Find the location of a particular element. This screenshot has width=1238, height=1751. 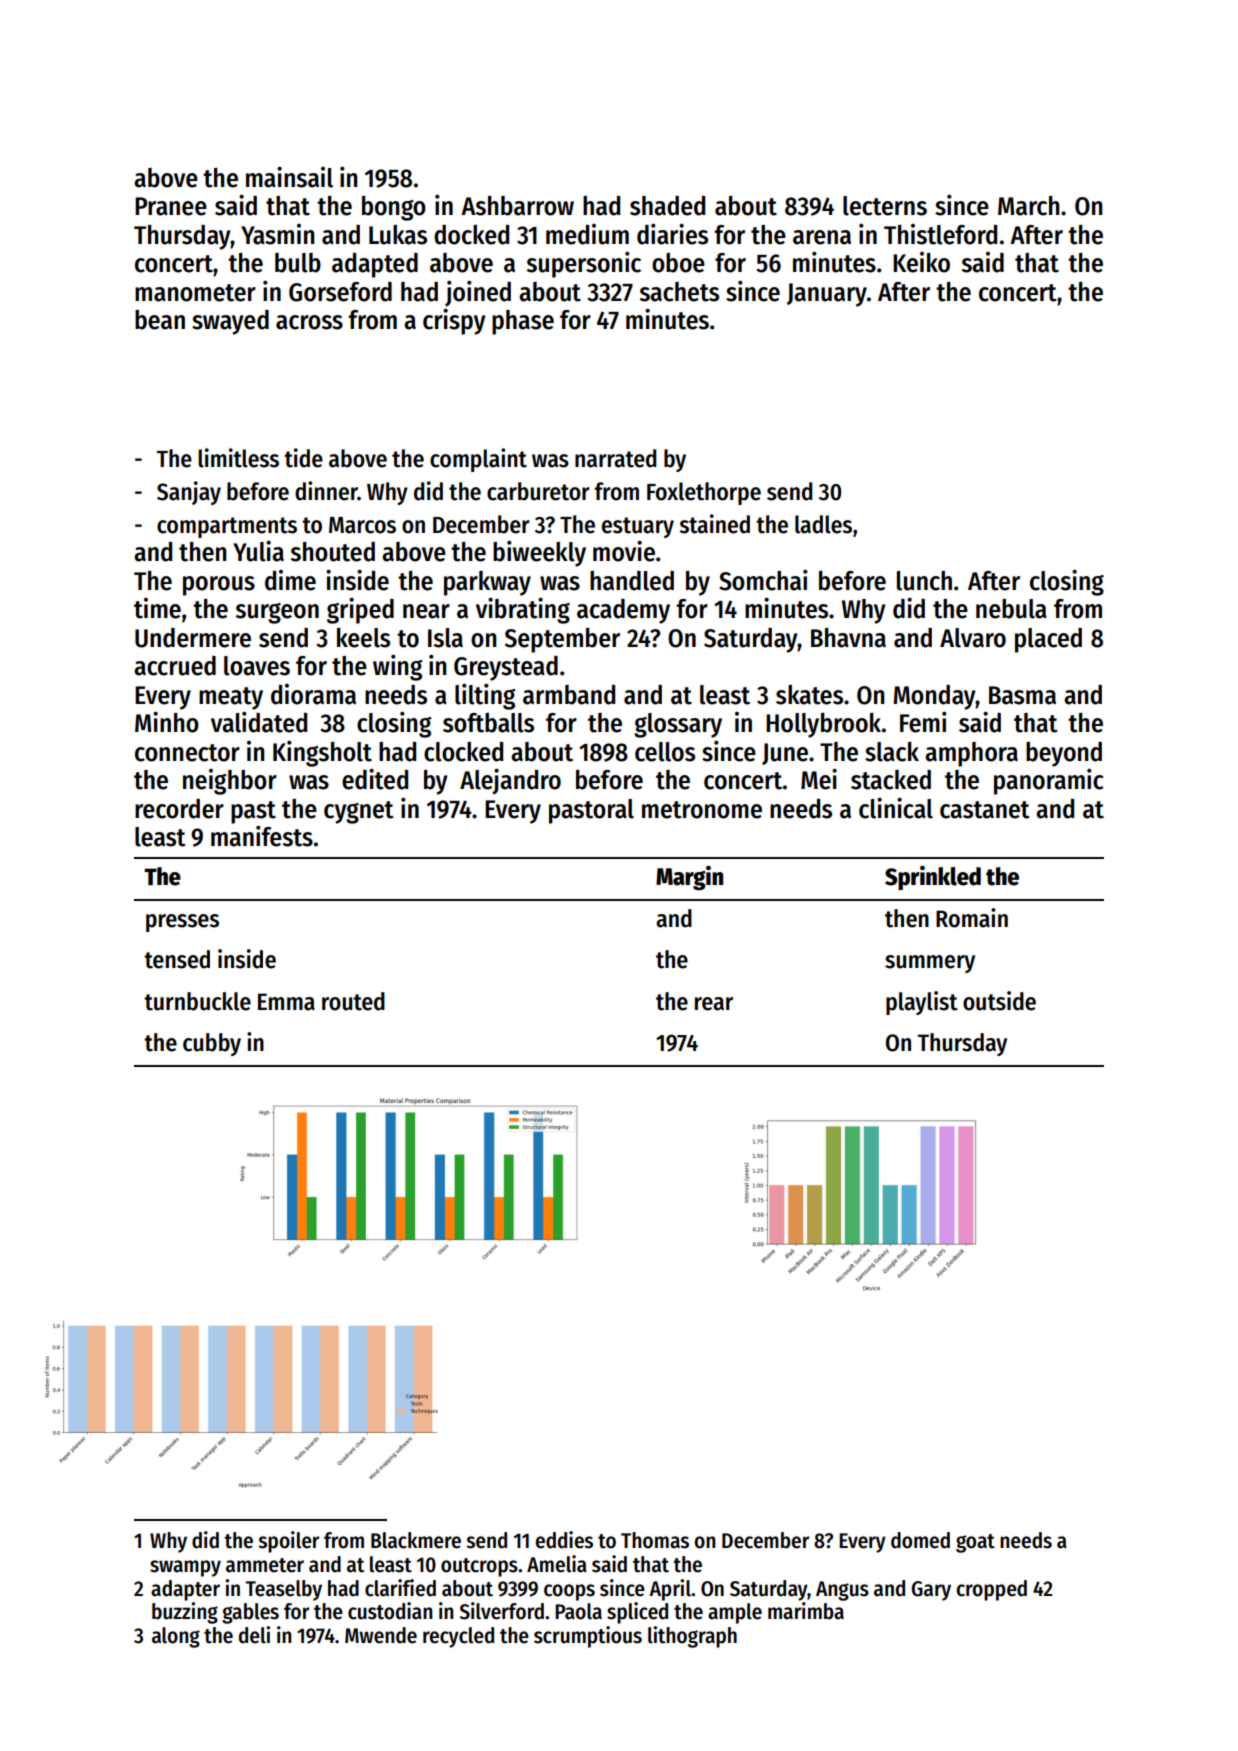

shaded is located at coordinates (667, 206).
